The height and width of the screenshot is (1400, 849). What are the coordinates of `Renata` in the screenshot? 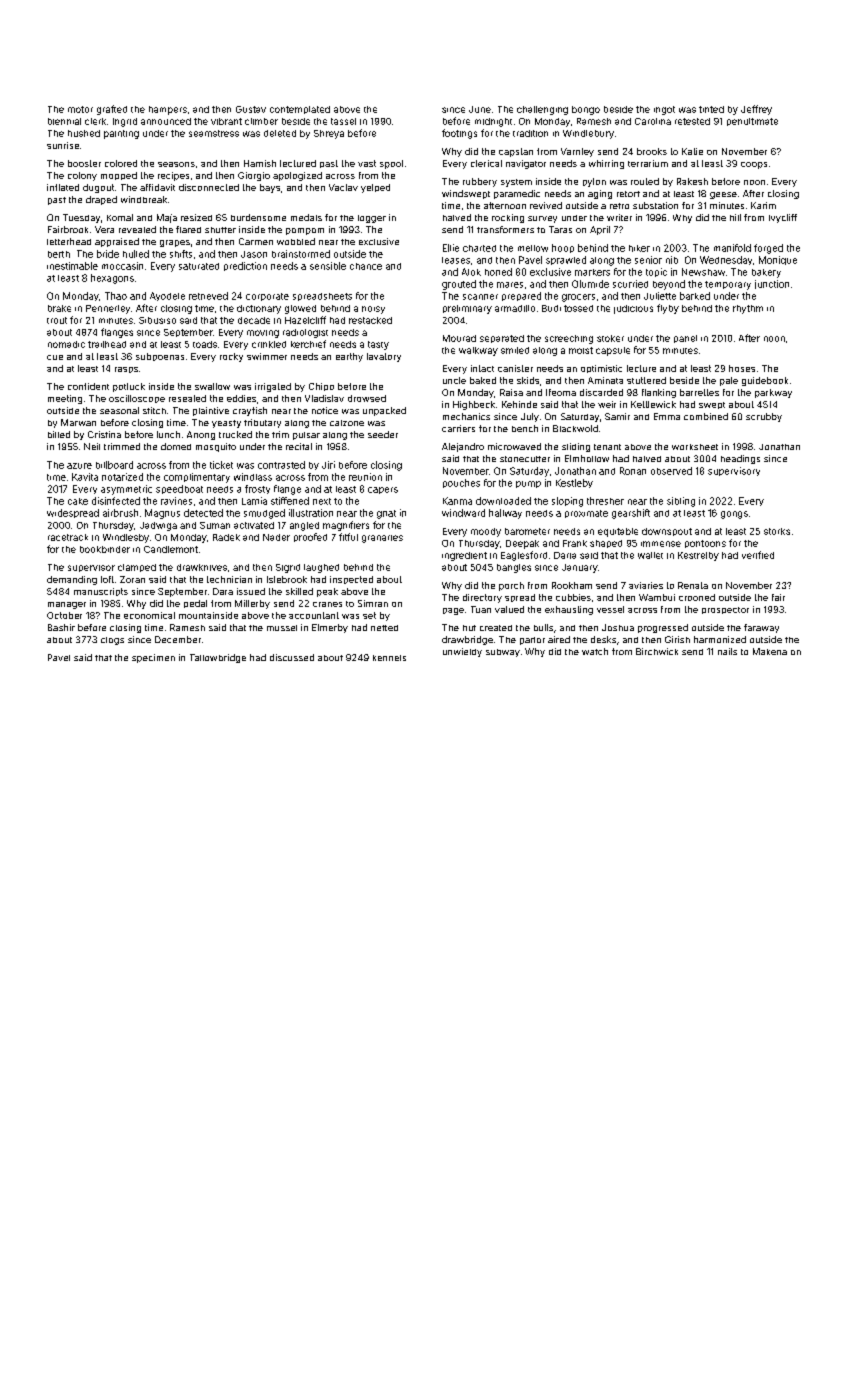 It's located at (693, 585).
